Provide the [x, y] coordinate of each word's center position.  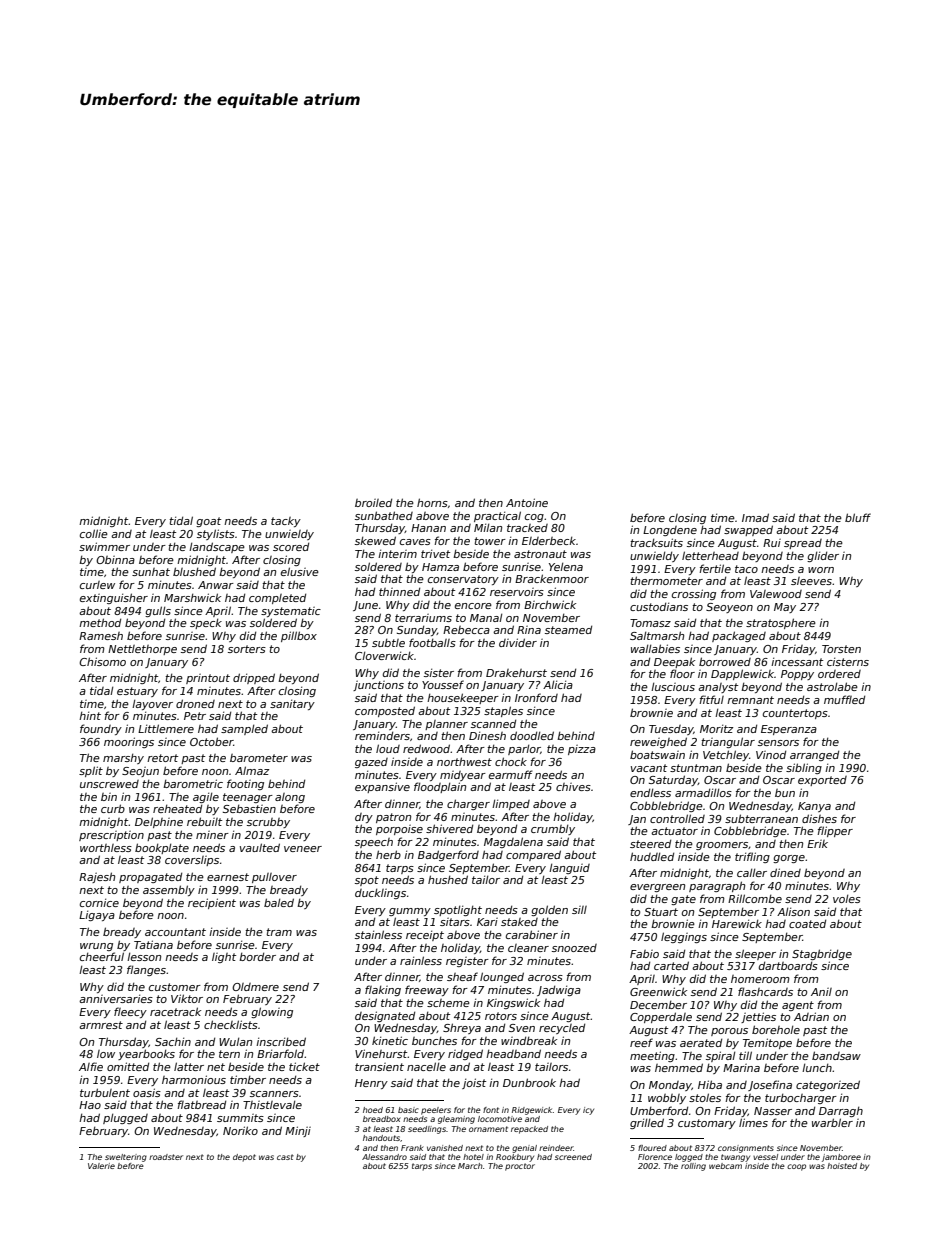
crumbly [553, 829]
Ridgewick [532, 1111]
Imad [755, 517]
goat [208, 522]
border [257, 956]
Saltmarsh [657, 635]
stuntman [696, 768]
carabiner [532, 934]
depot [244, 1158]
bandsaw [836, 1055]
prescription [111, 836]
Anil [821, 992]
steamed [568, 629]
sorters [247, 649]
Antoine [527, 502]
